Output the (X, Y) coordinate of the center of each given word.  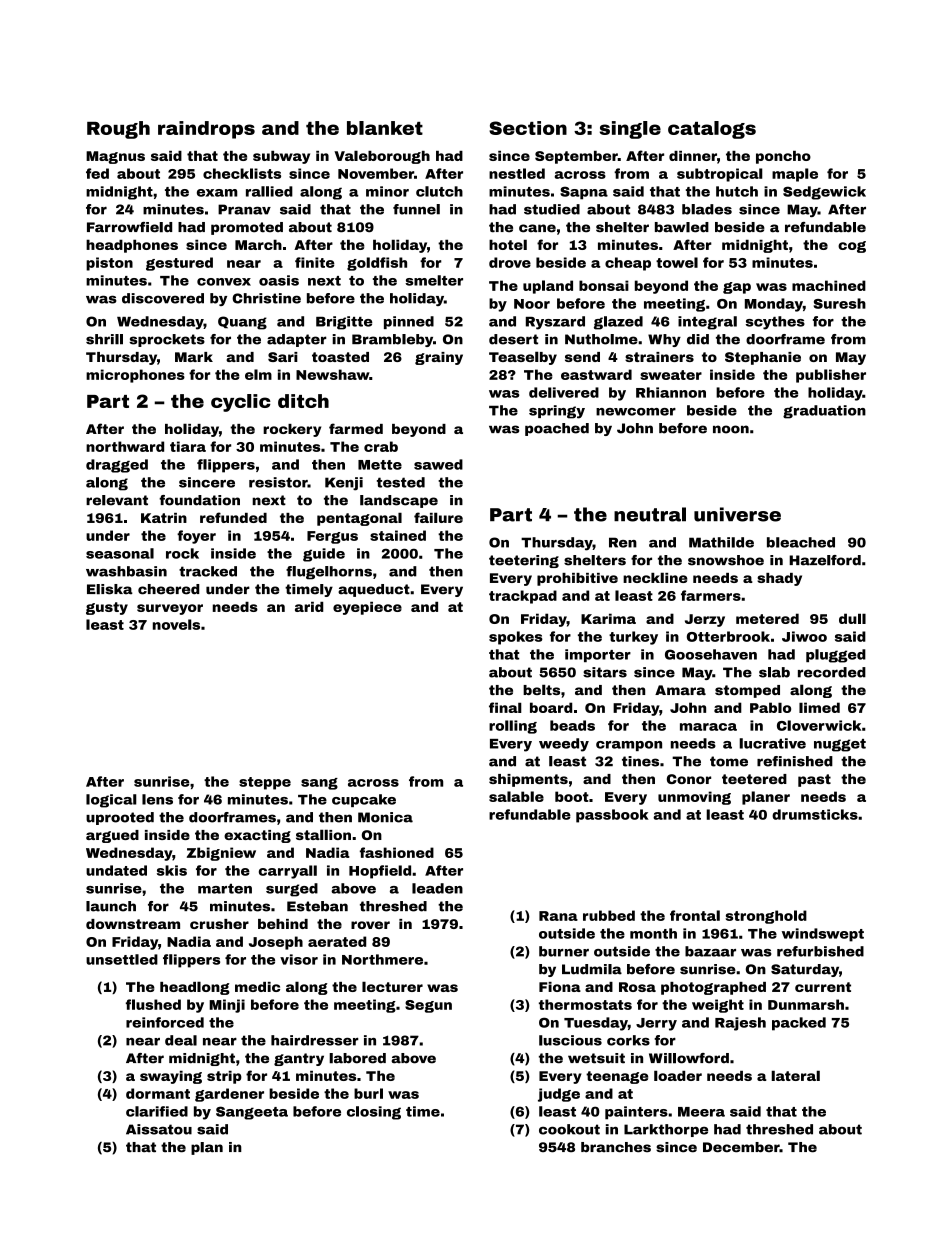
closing (374, 1113)
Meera (701, 1112)
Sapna (584, 193)
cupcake (364, 800)
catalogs (712, 130)
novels (176, 624)
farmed (356, 428)
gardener (229, 1095)
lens (157, 799)
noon (731, 429)
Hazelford (825, 560)
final (505, 707)
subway (281, 157)
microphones (135, 376)
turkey (633, 638)
